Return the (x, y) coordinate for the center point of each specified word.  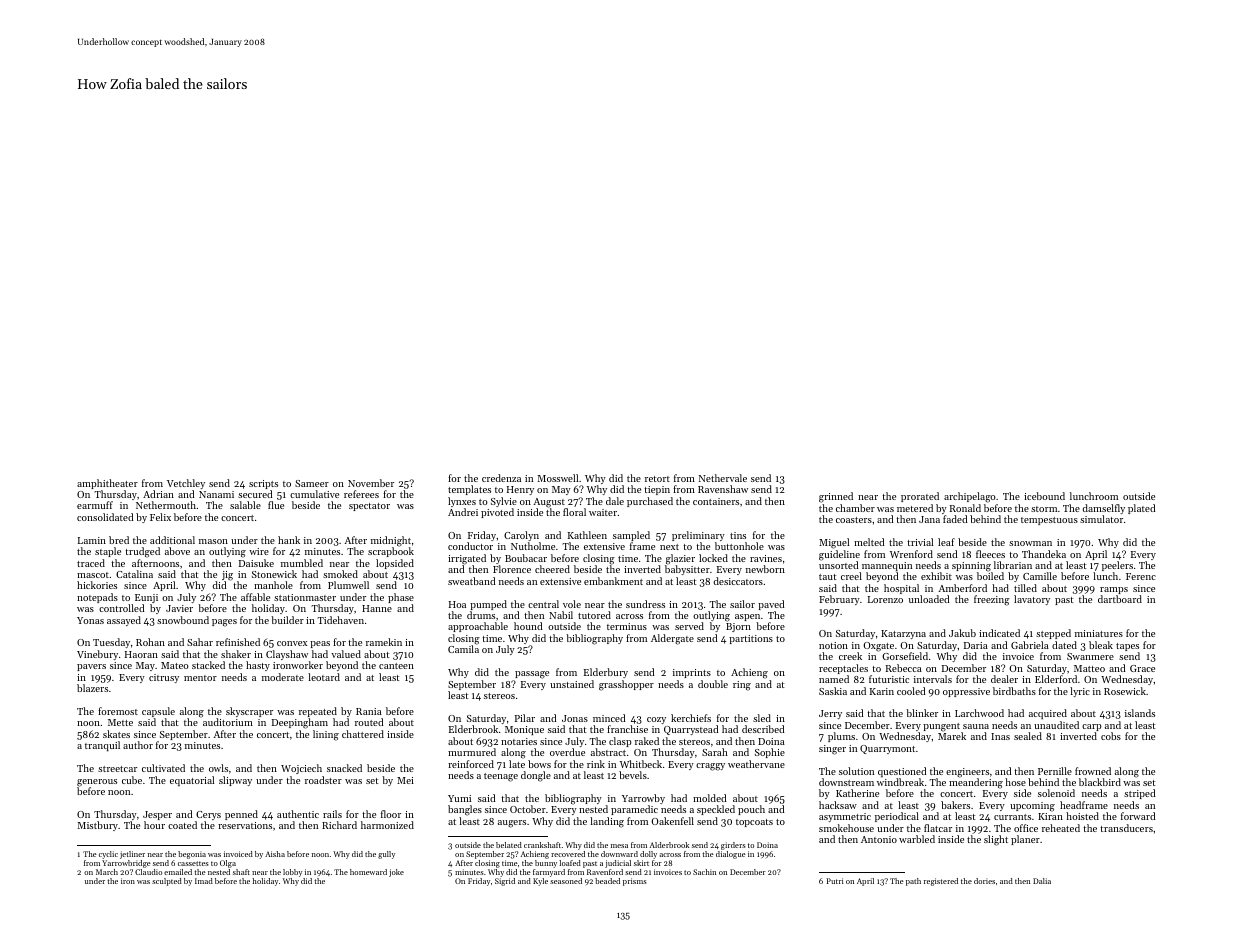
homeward (368, 872)
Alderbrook (669, 845)
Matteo (1089, 668)
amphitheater (107, 484)
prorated (920, 497)
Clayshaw (287, 655)
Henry (520, 490)
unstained (572, 684)
